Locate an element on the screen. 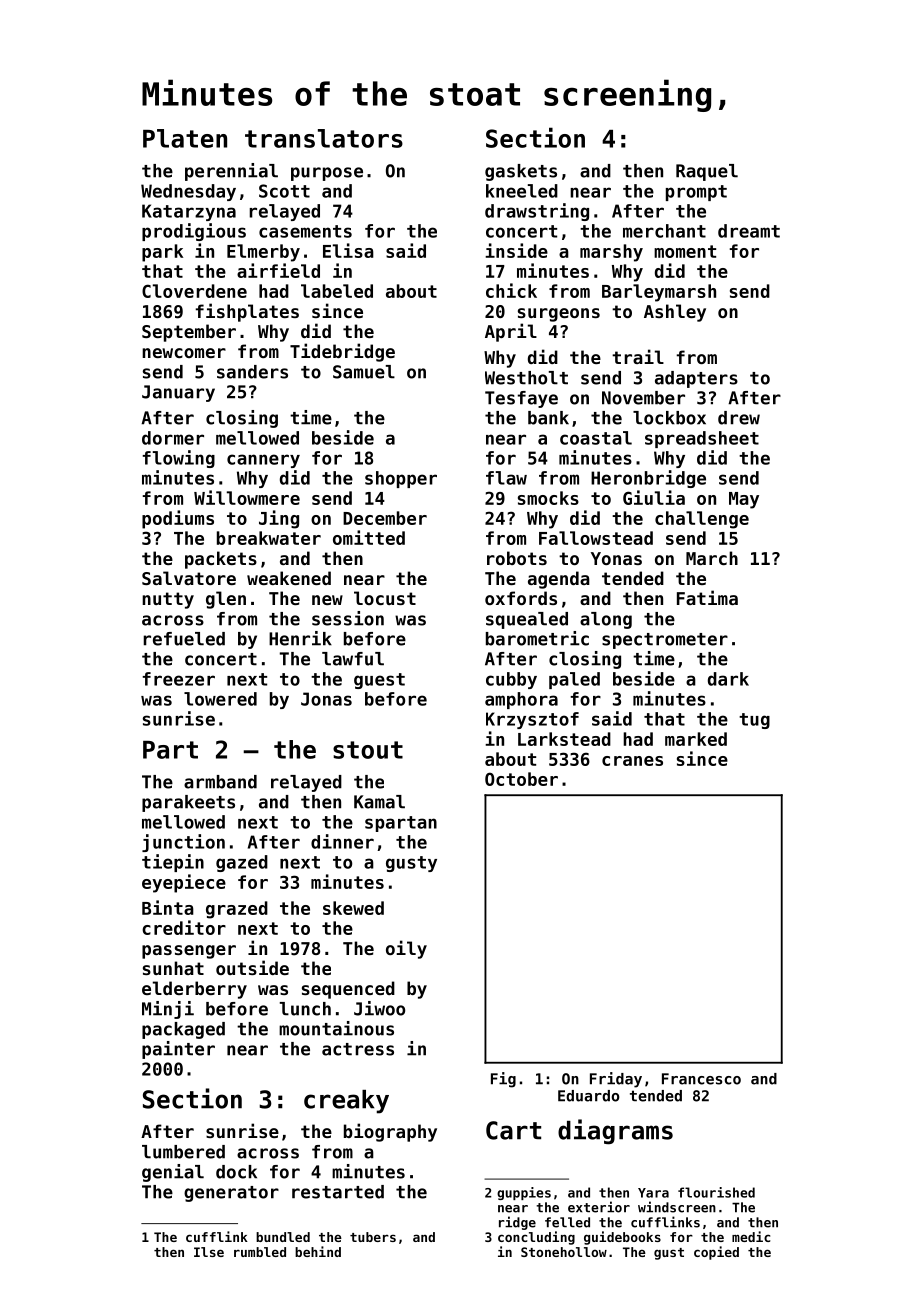  podiums is located at coordinates (178, 519).
